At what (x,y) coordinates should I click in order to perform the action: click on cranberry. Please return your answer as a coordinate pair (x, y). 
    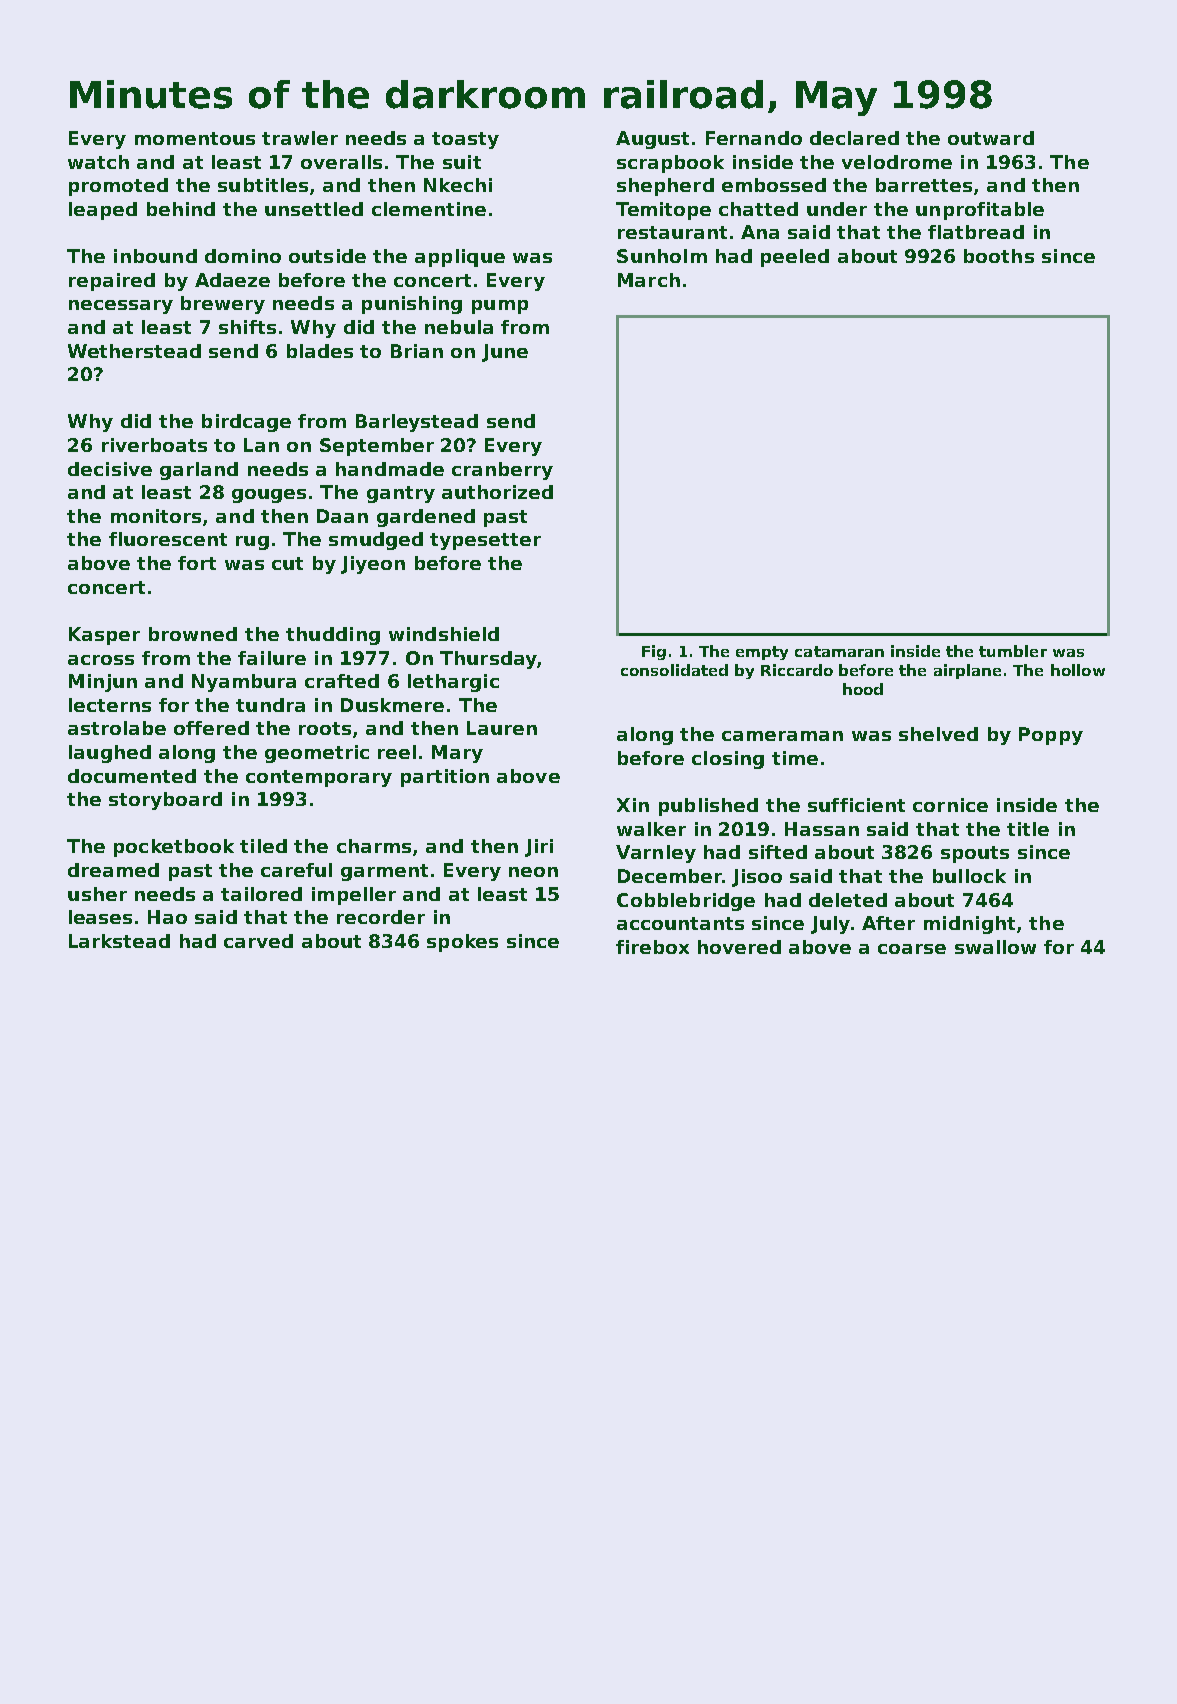
    Looking at the image, I should click on (502, 471).
